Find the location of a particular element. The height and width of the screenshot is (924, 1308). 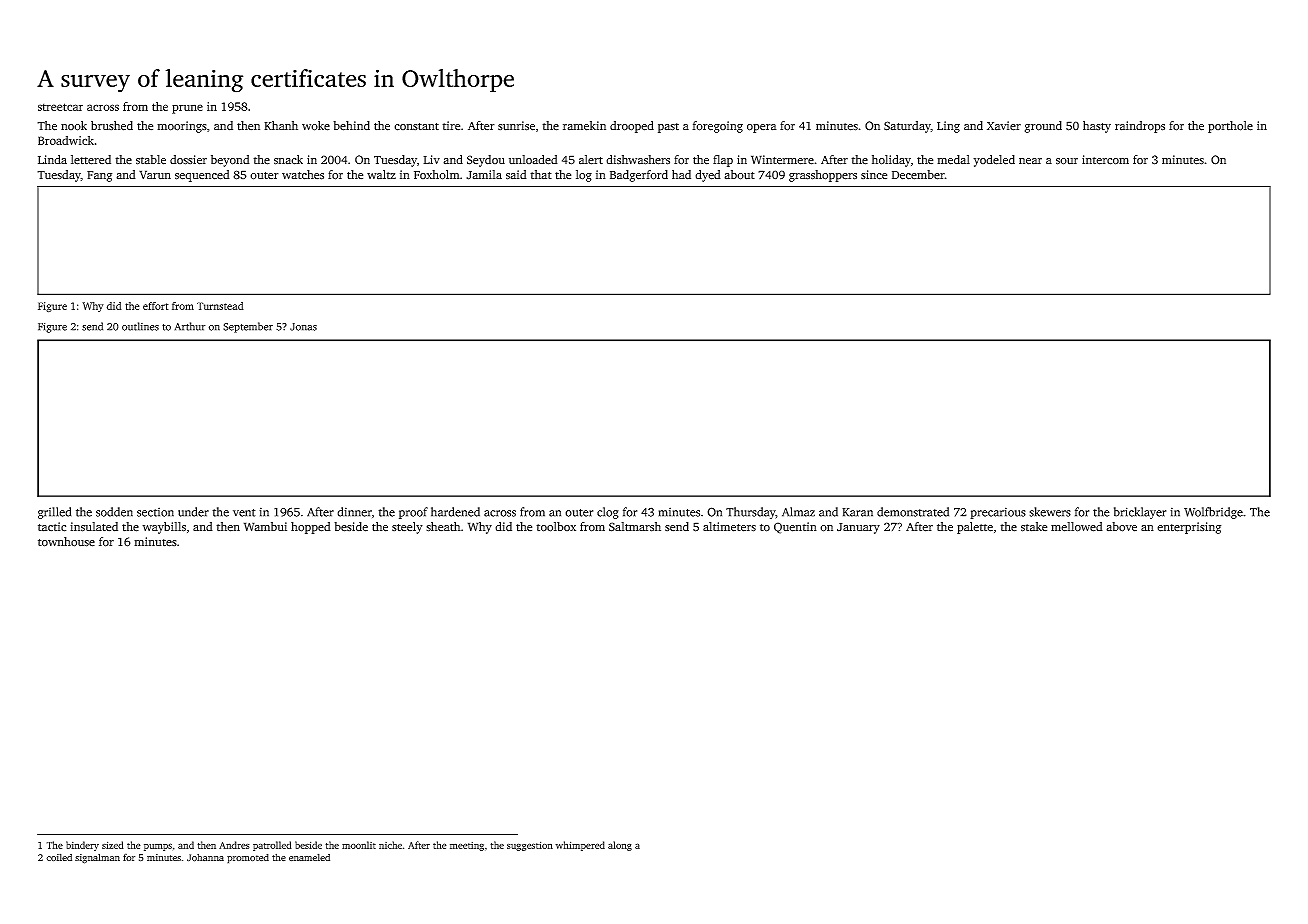

moorings is located at coordinates (182, 127).
